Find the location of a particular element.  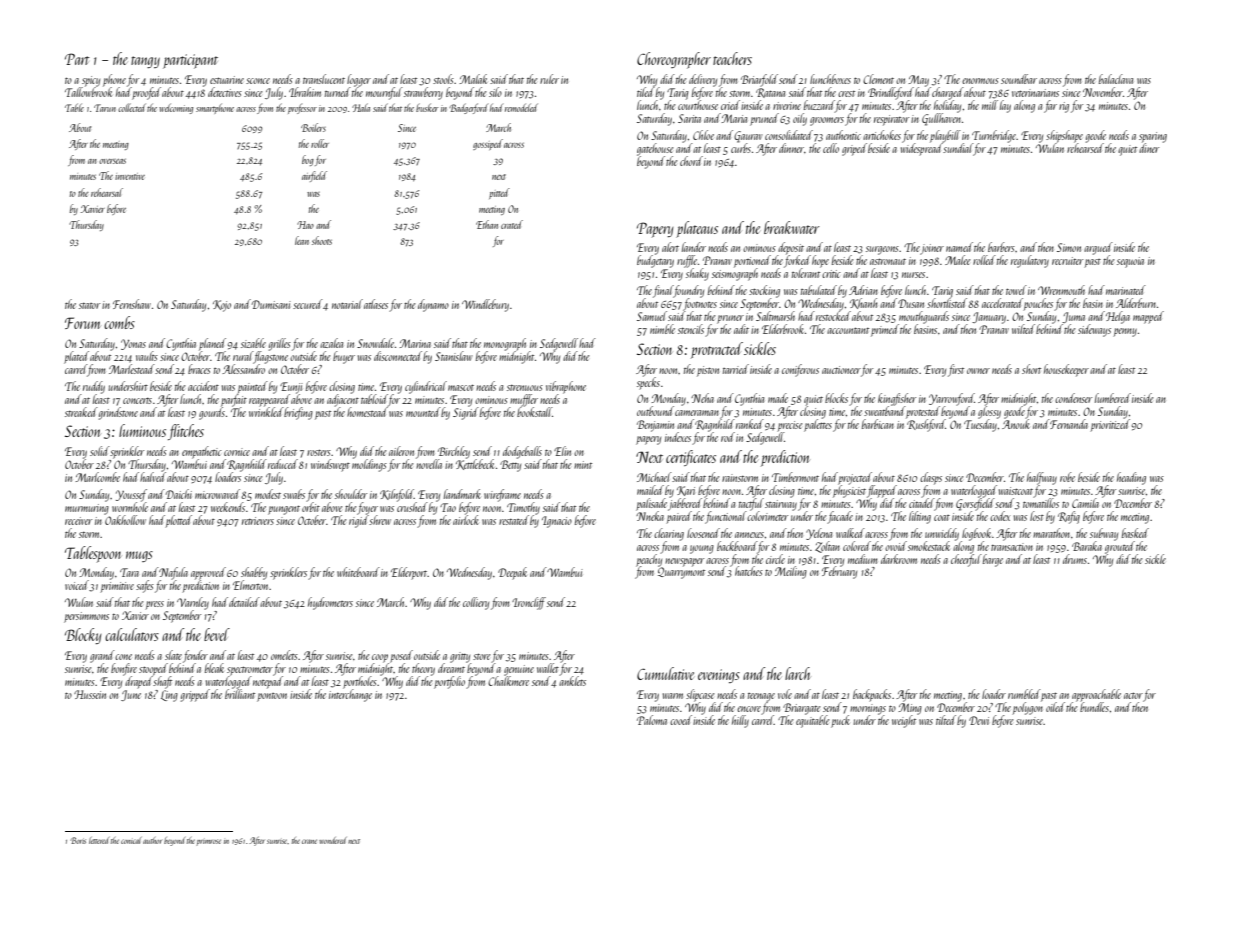

plateaus is located at coordinates (697, 229).
